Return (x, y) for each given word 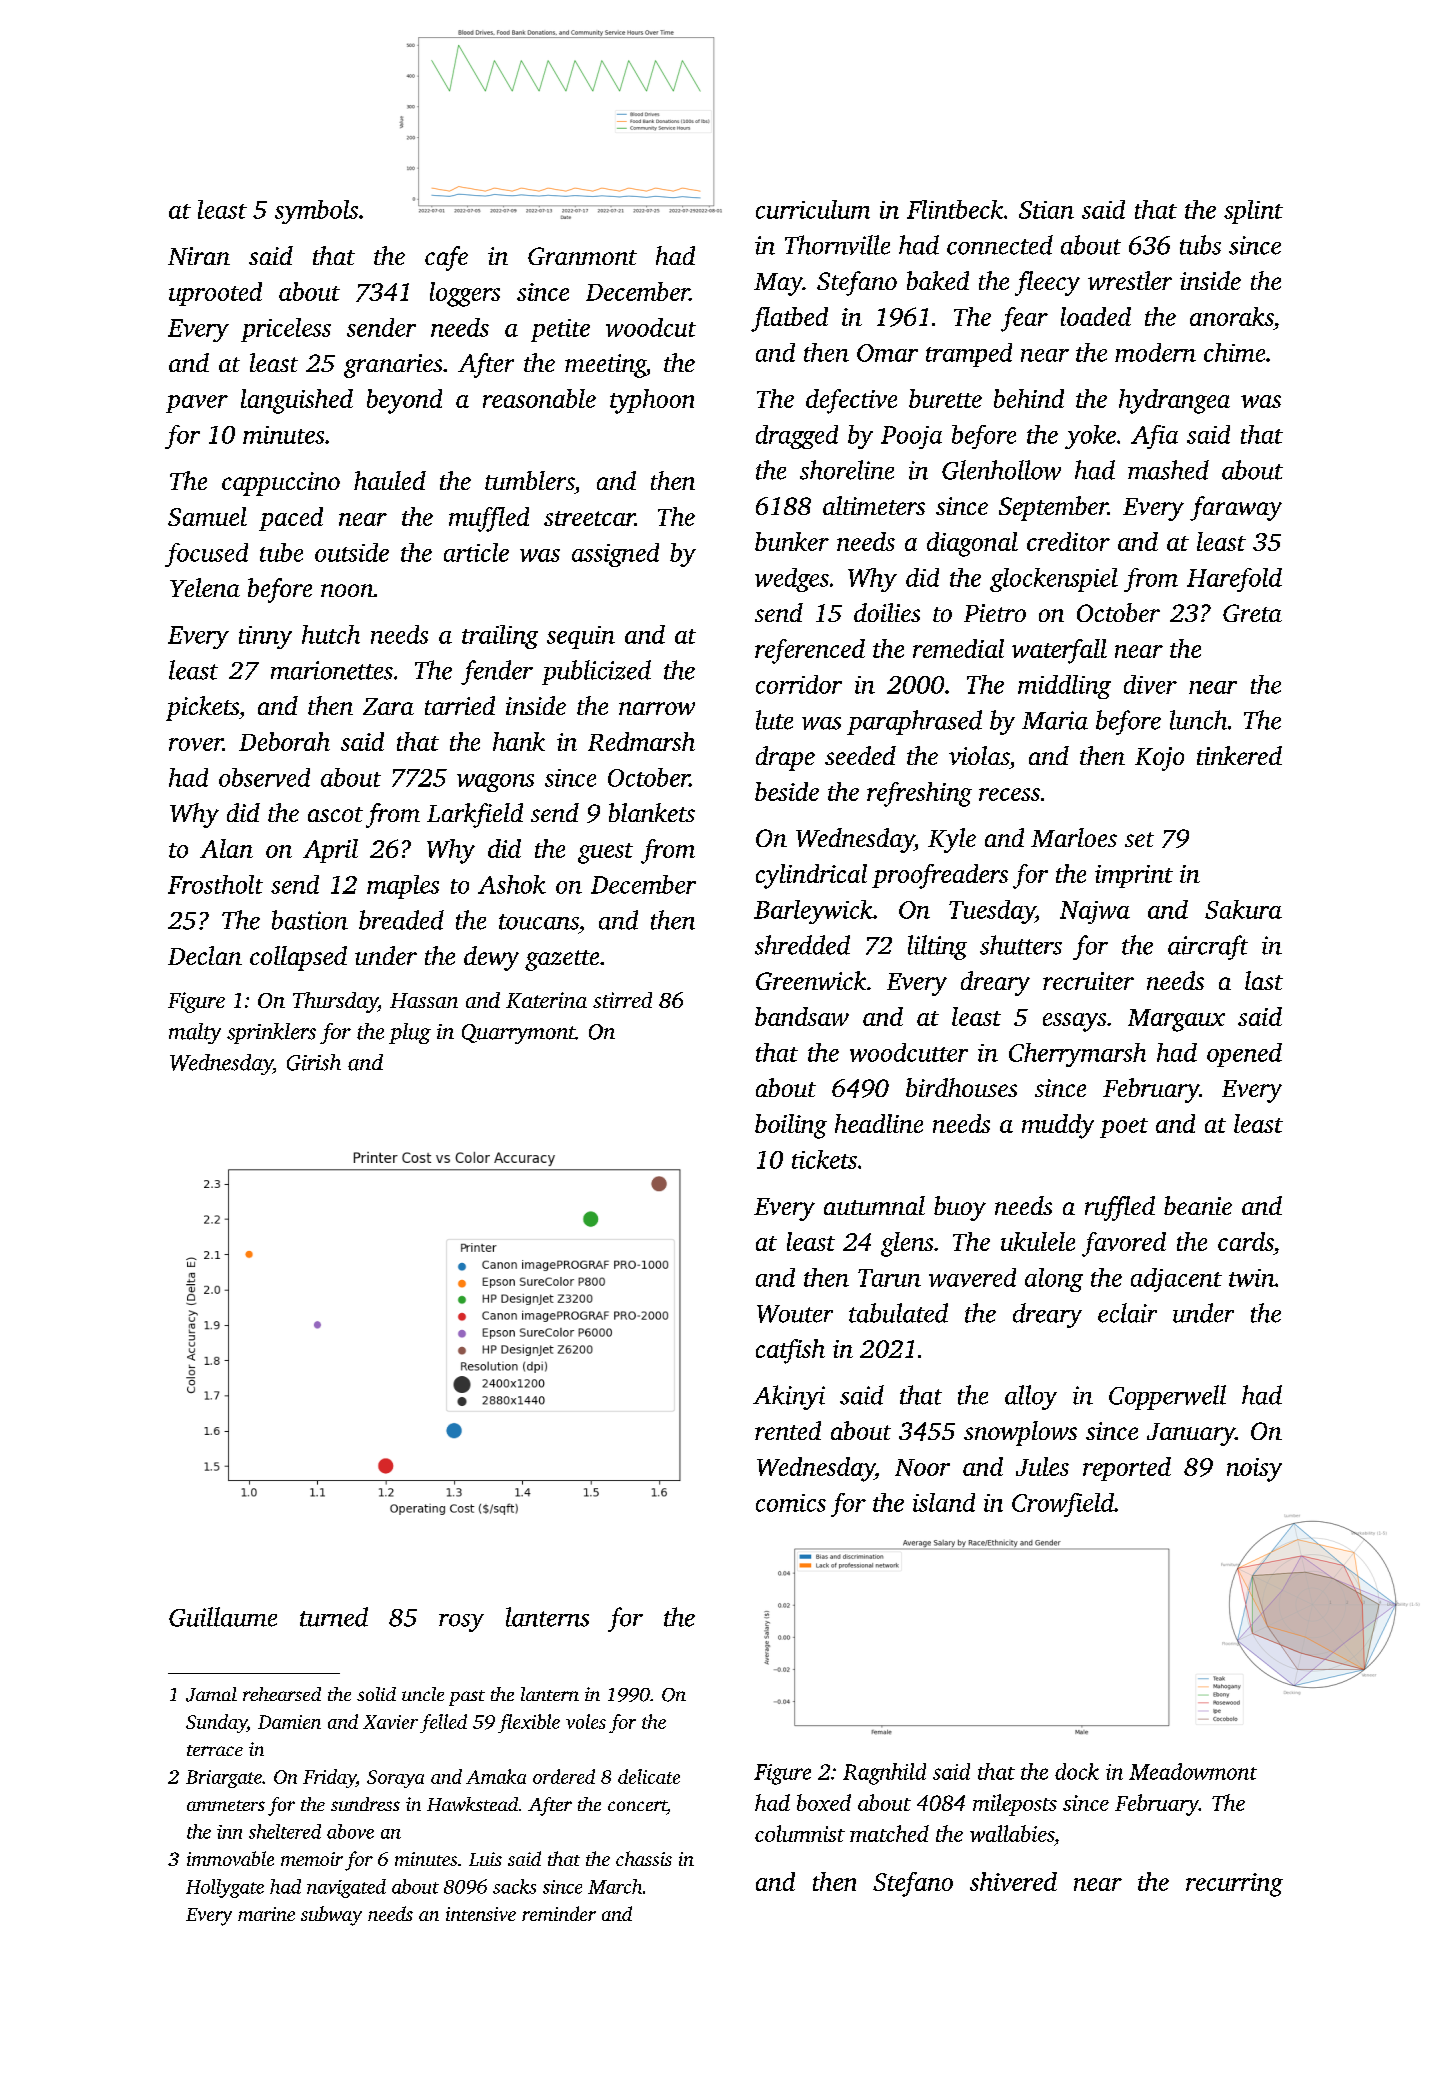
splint (1253, 212)
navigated (346, 1888)
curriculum (813, 209)
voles (586, 1721)
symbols (316, 212)
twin (1252, 1278)
